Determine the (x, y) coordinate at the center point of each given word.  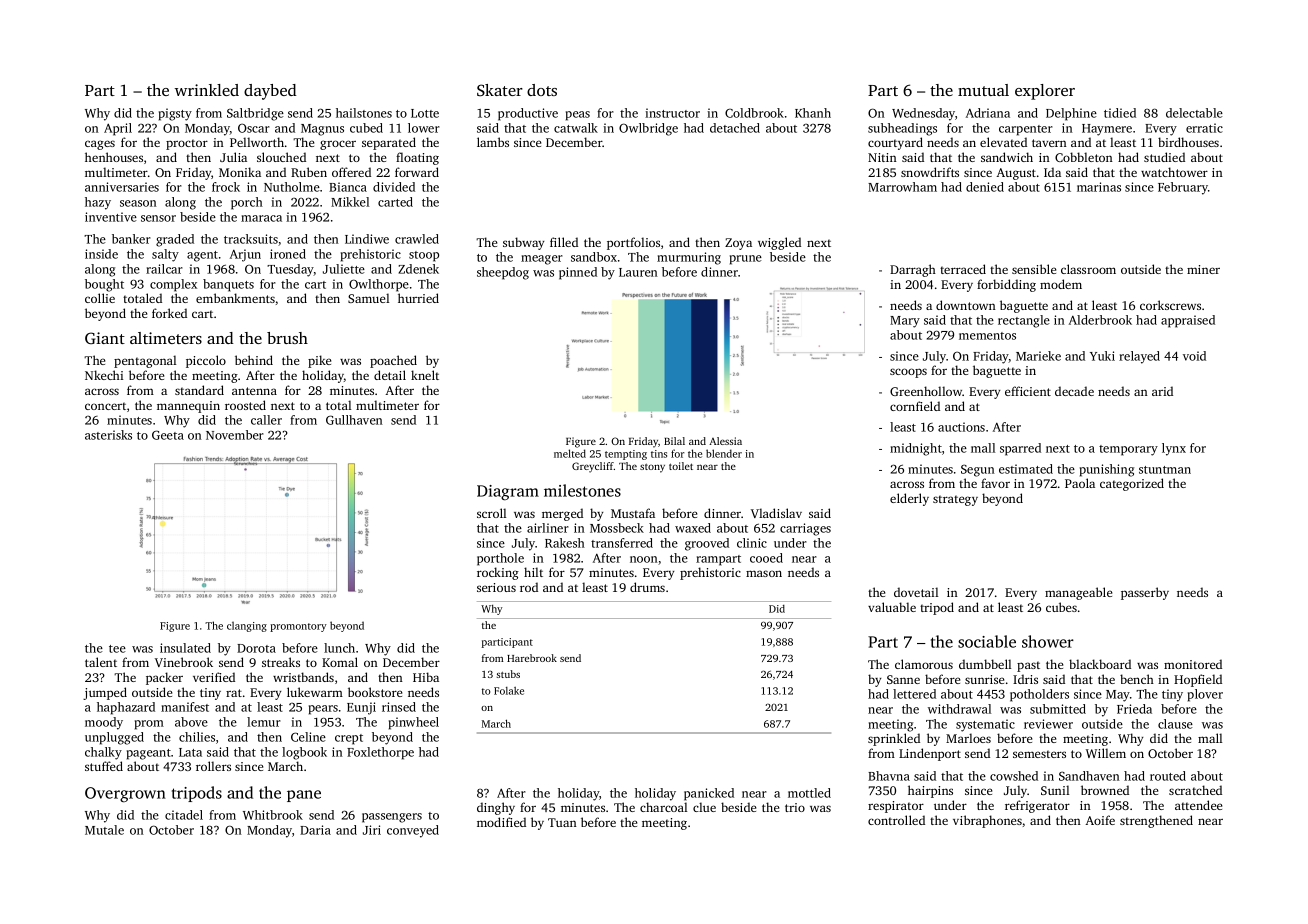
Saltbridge (255, 114)
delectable (1194, 113)
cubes (1061, 607)
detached (735, 128)
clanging (247, 627)
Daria (315, 830)
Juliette (344, 269)
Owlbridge (648, 129)
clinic (752, 543)
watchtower (1174, 172)
